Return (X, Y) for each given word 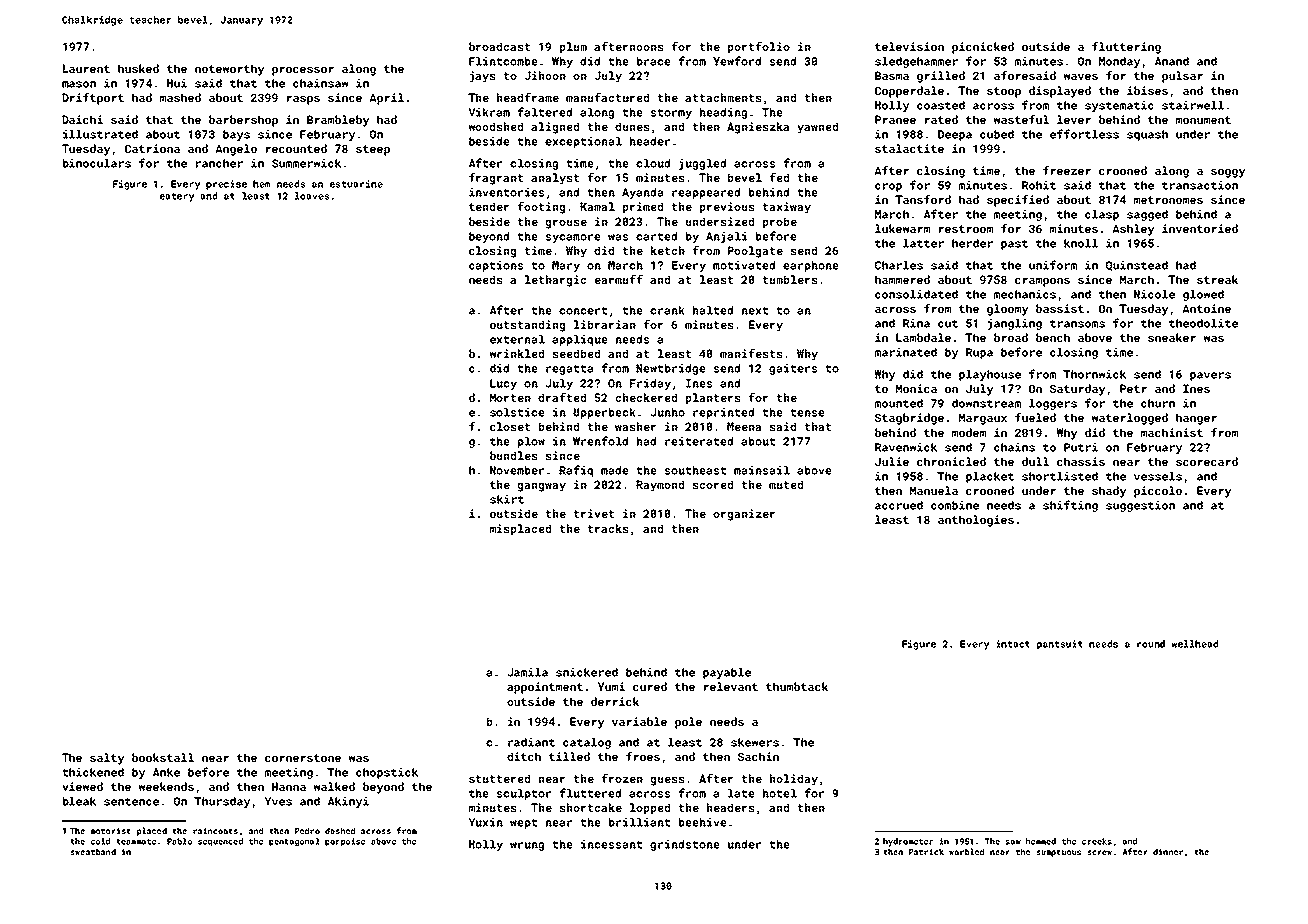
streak (1217, 279)
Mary (566, 266)
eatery (177, 197)
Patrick (926, 851)
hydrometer (908, 842)
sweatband (93, 851)
